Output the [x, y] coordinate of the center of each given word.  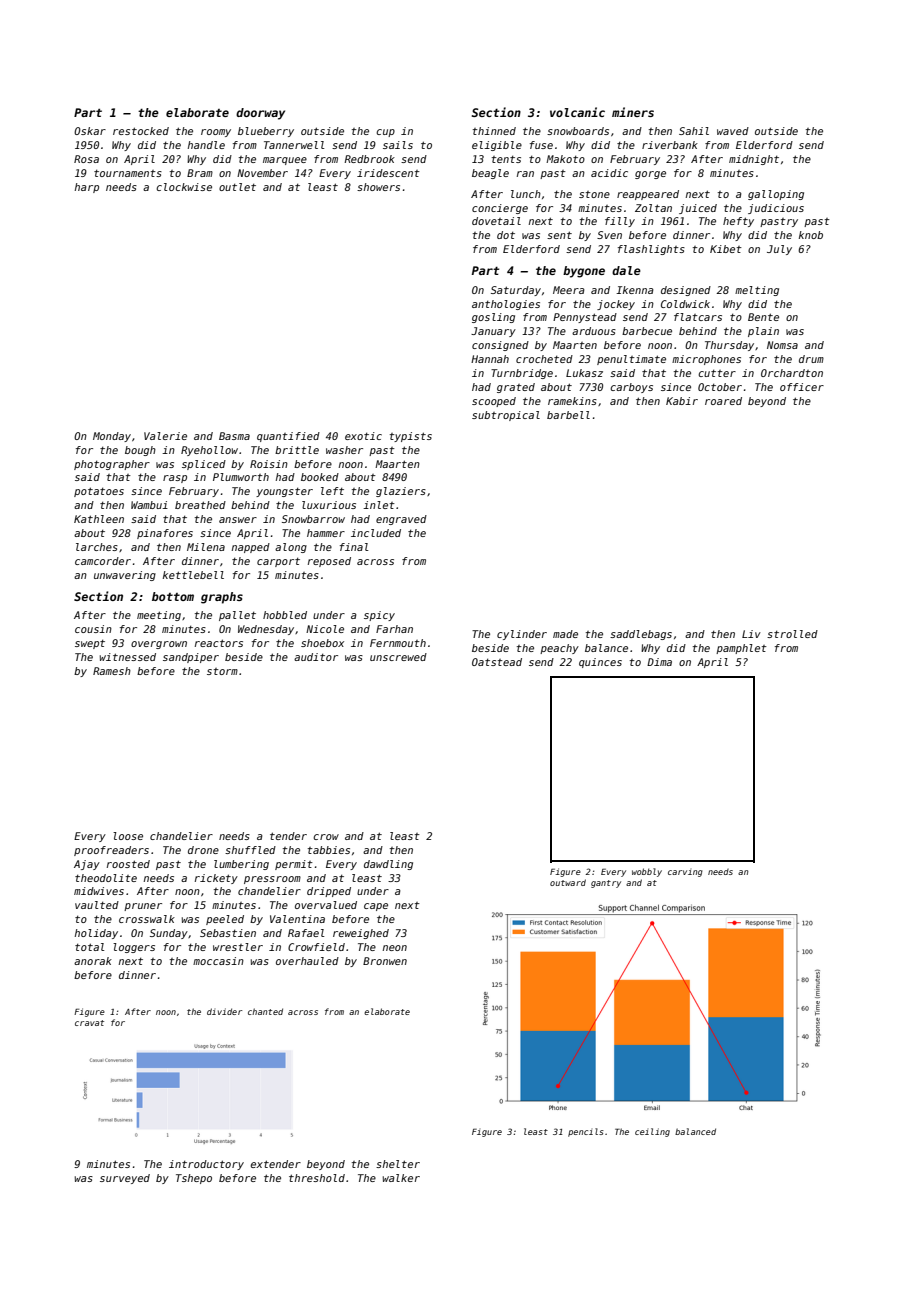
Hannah [490, 359]
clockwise [184, 187]
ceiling [652, 1132]
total [90, 947]
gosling [493, 318]
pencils [586, 1132]
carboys [631, 388]
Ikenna [635, 290]
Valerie [165, 436]
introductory [206, 1165]
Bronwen [385, 961]
